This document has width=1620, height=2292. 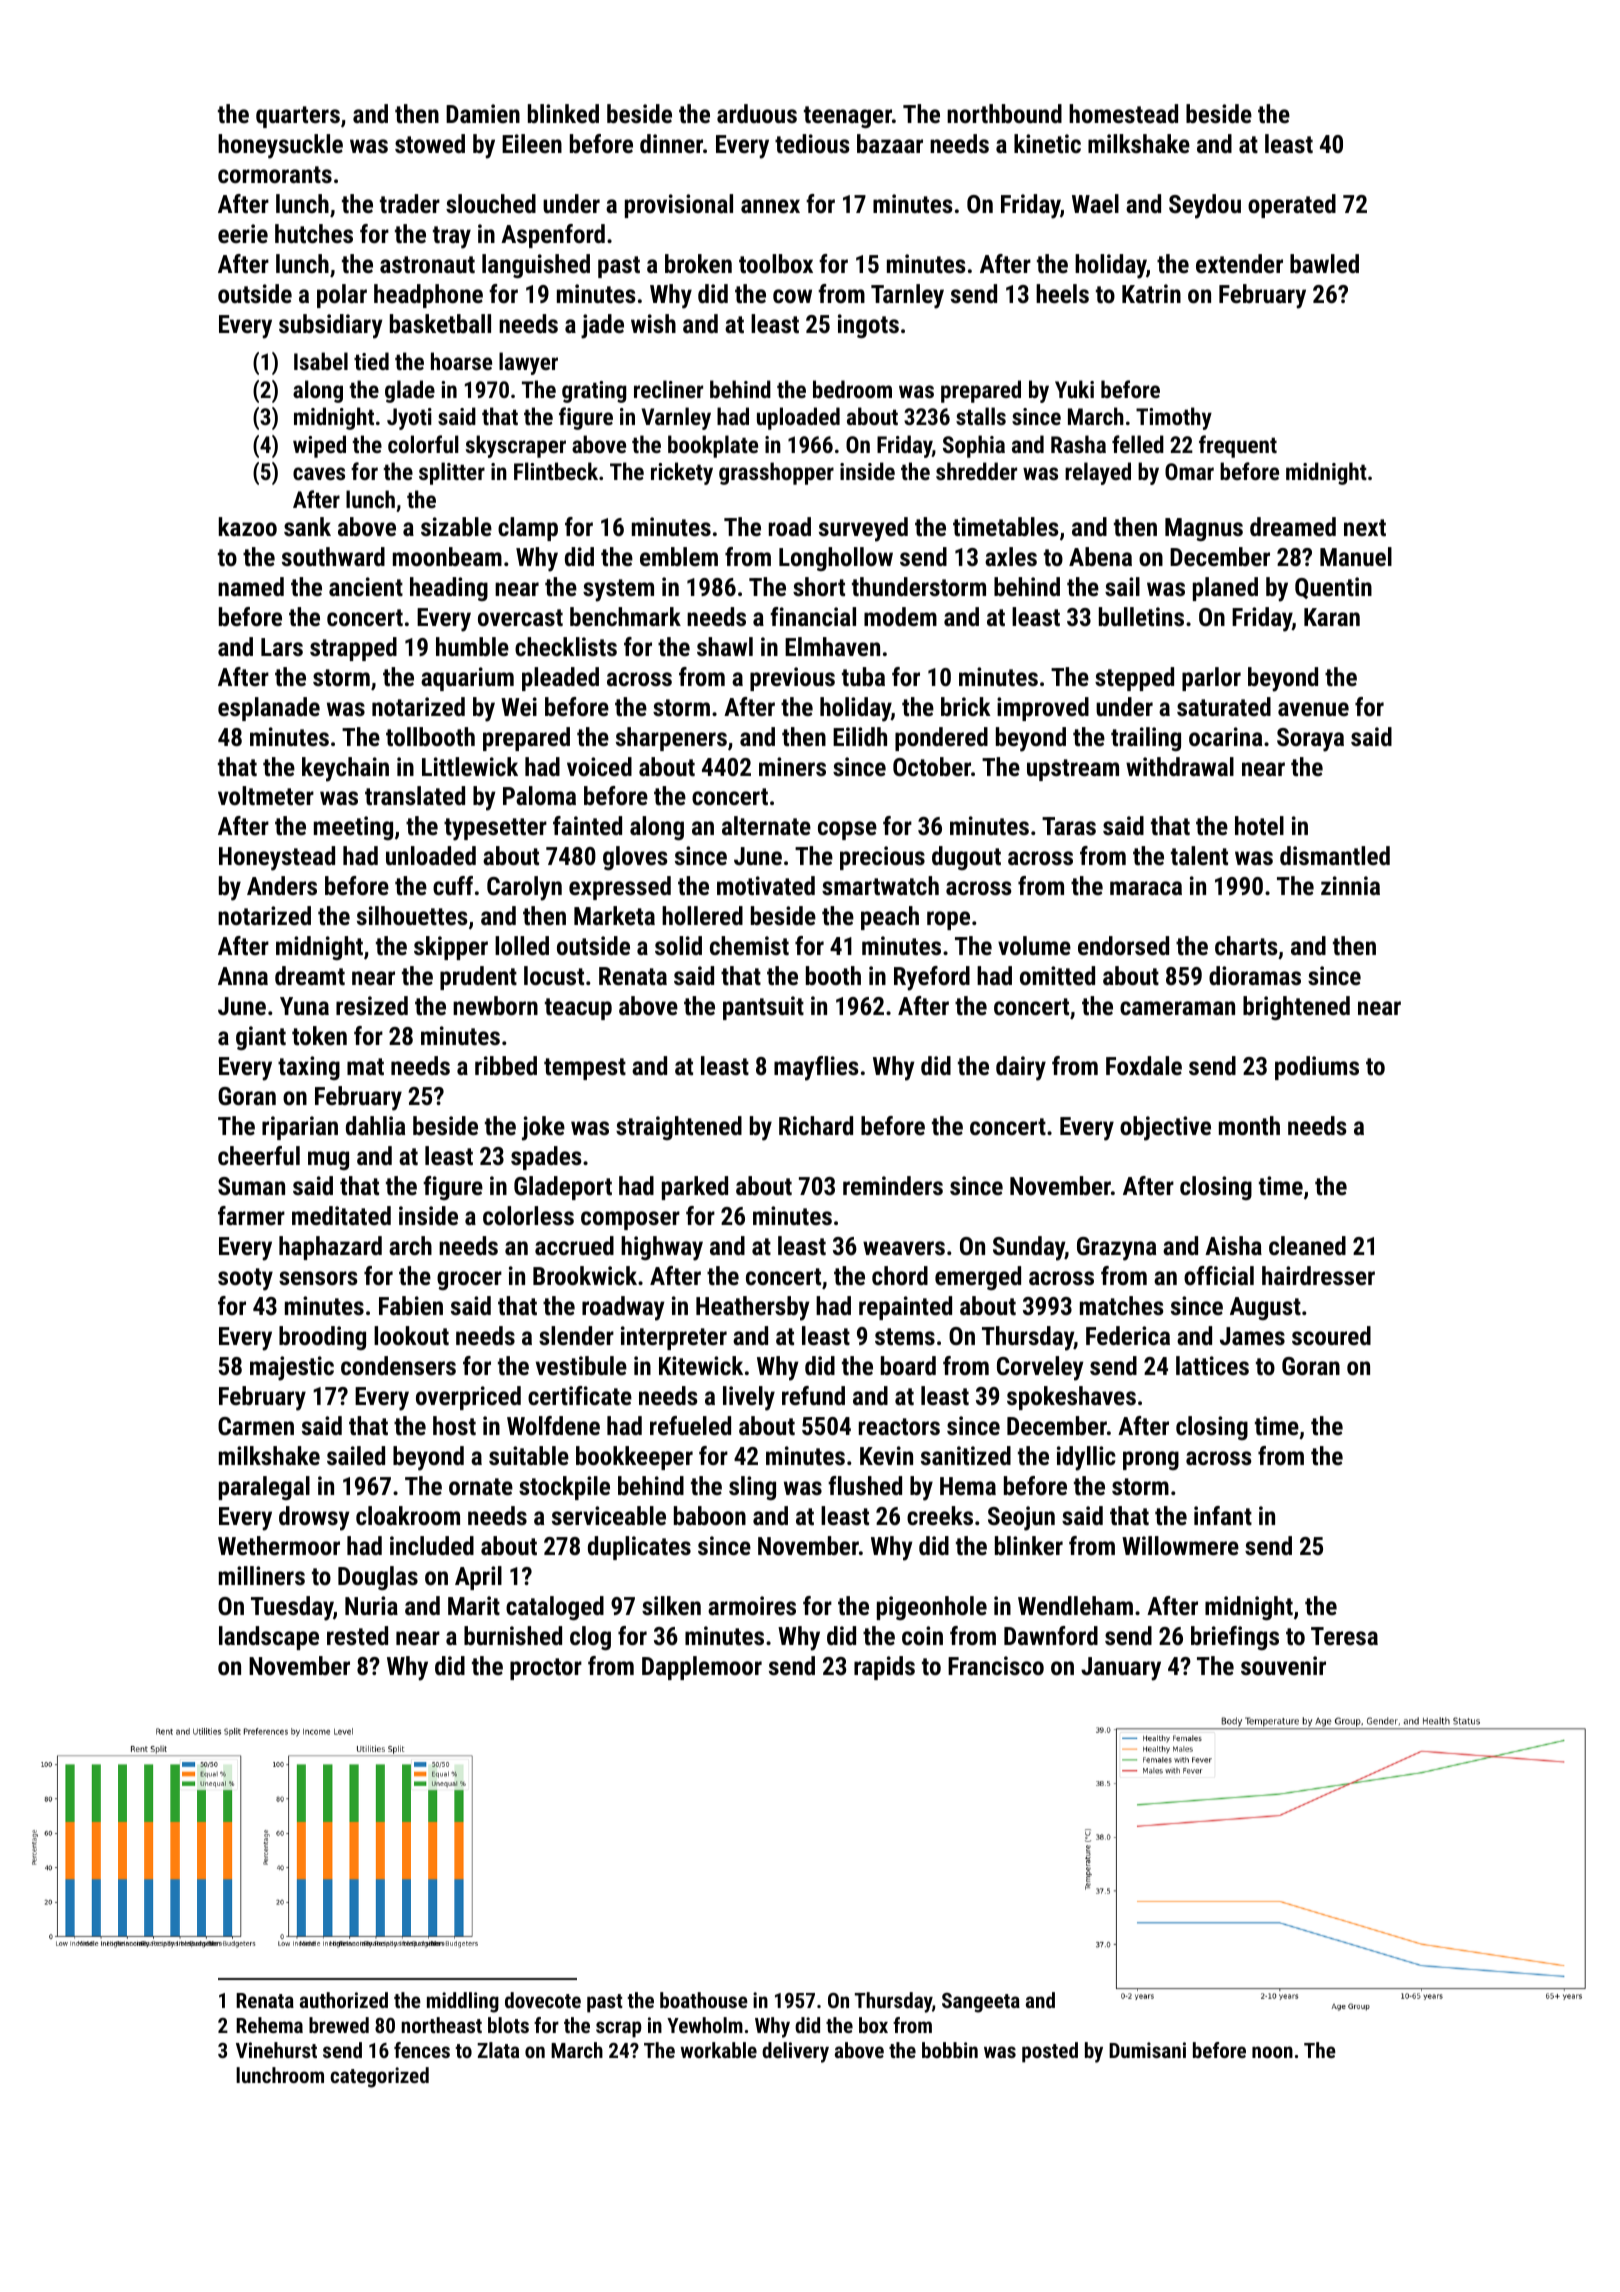 What do you see at coordinates (498, 2050) in the document?
I see `Zlata` at bounding box center [498, 2050].
